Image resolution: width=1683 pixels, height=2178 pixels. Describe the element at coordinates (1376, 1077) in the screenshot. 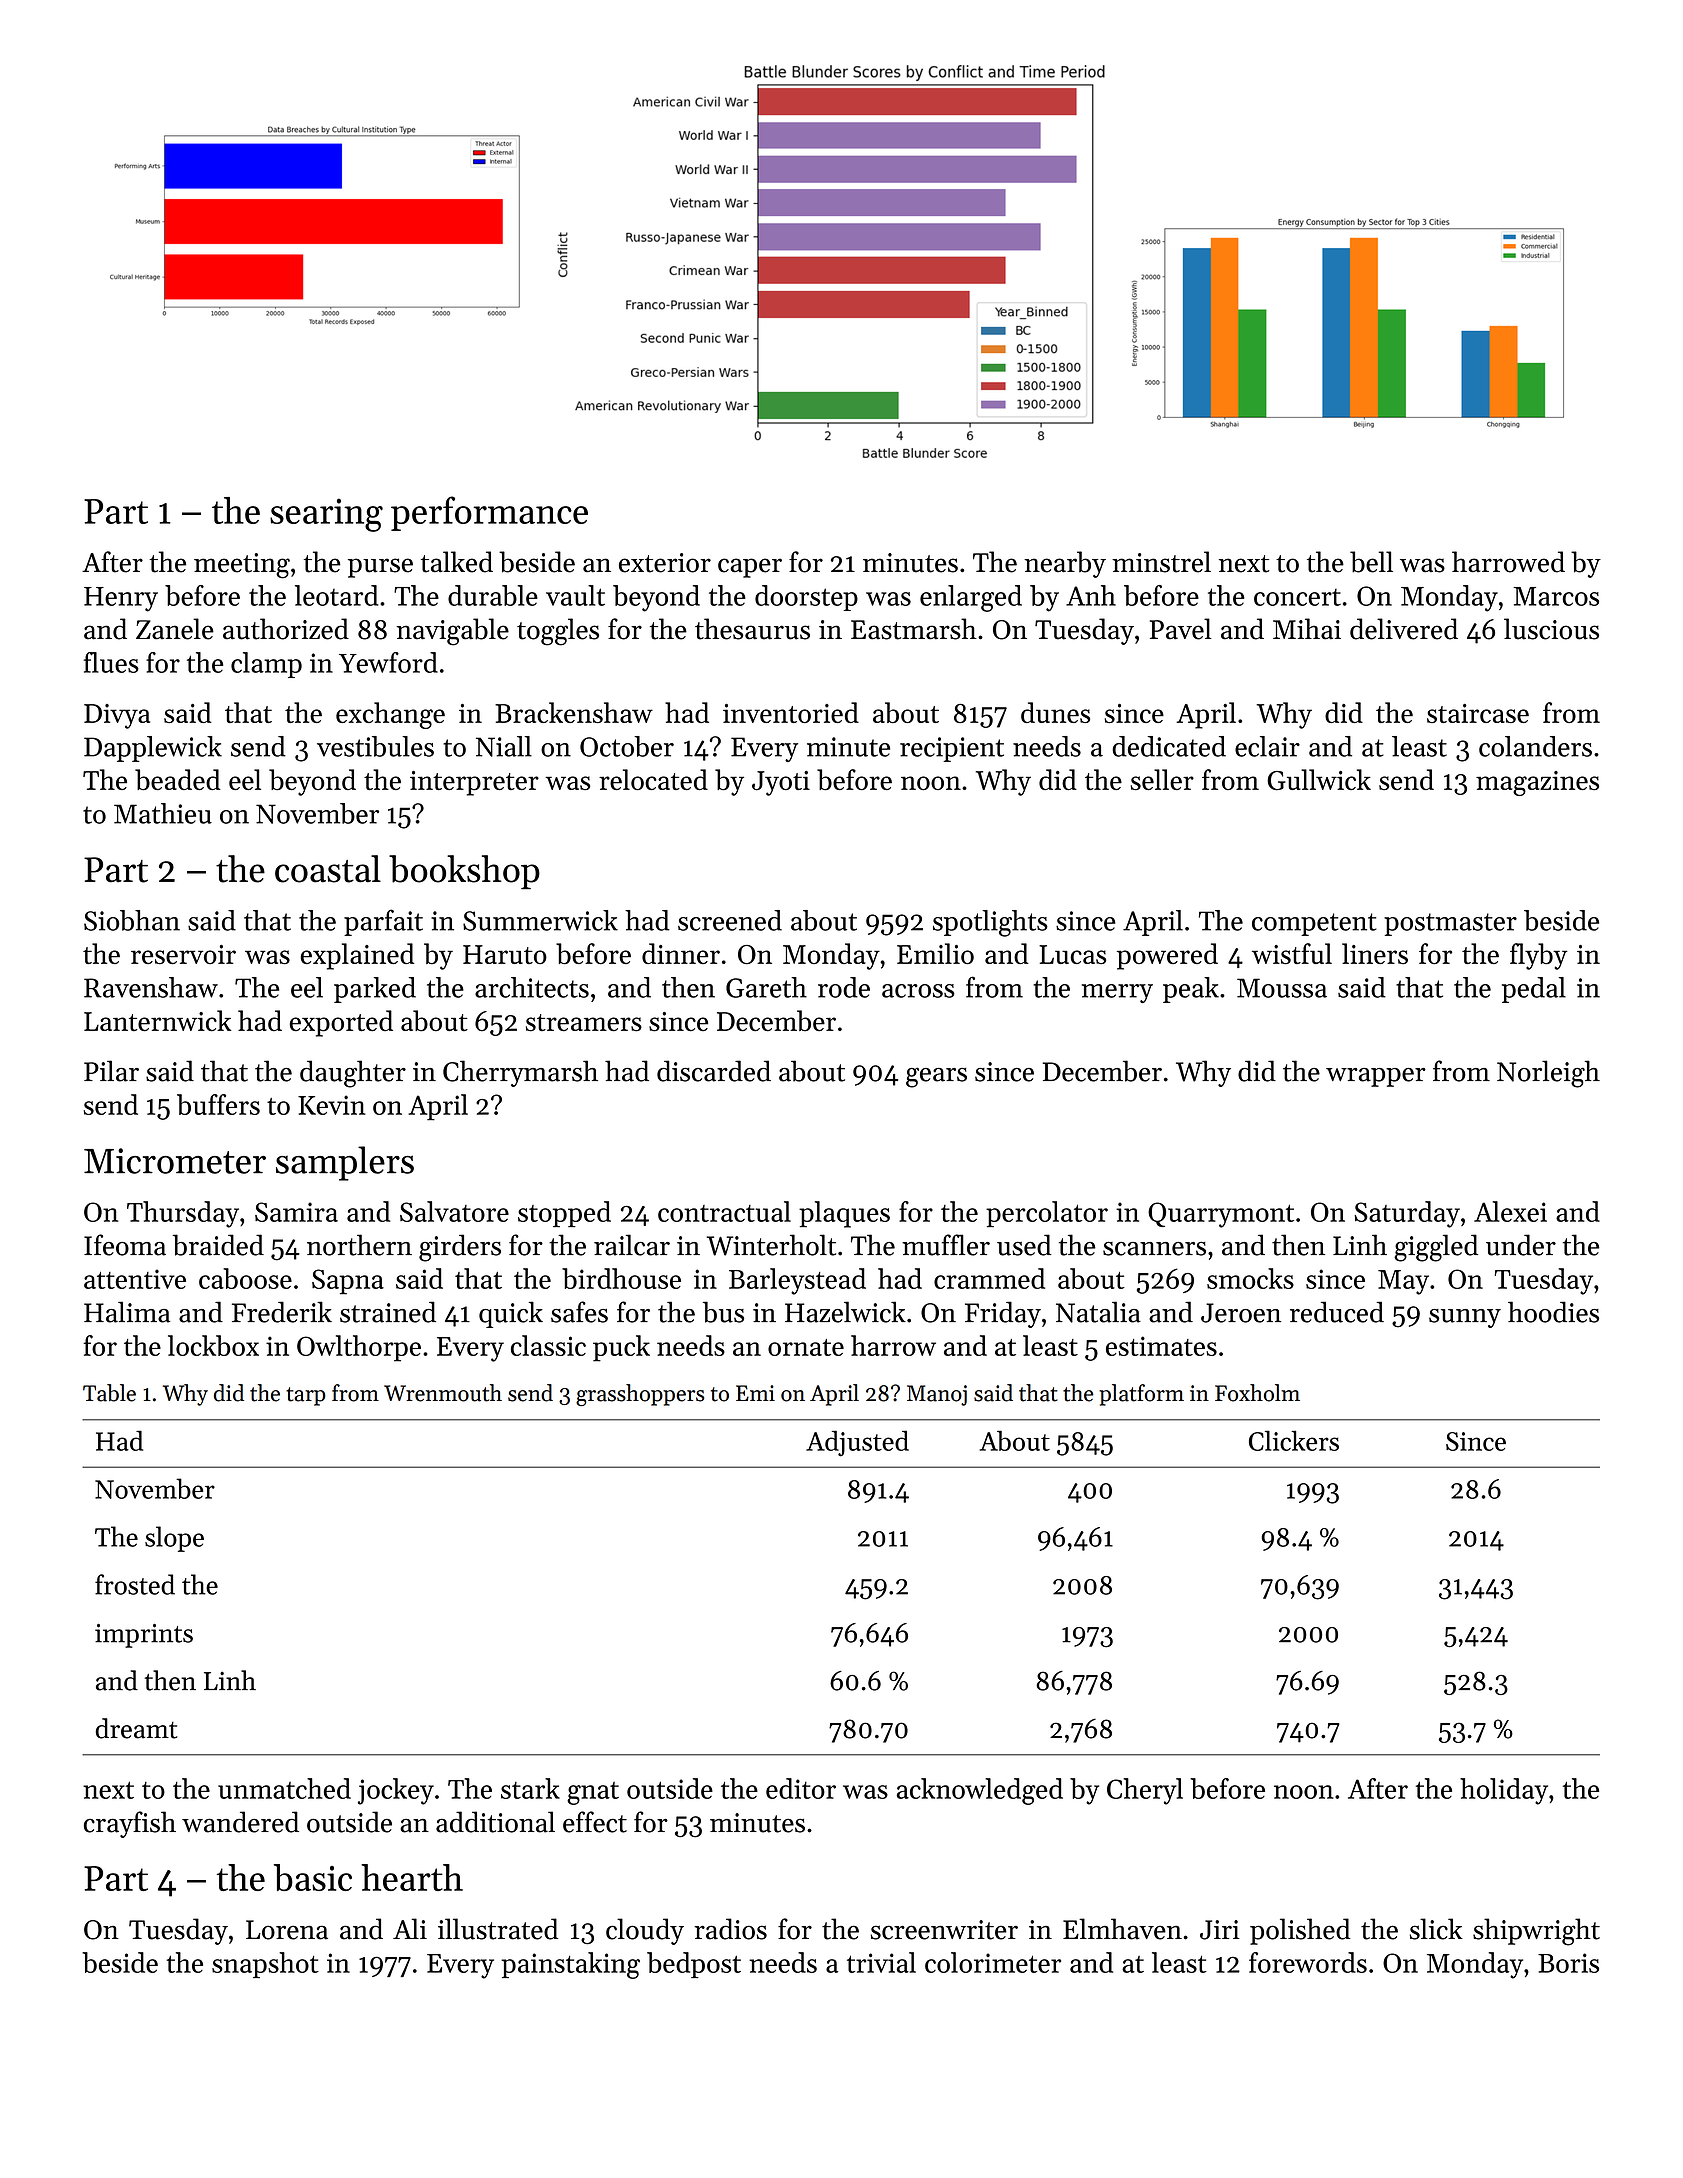

I see `wrapper` at that location.
